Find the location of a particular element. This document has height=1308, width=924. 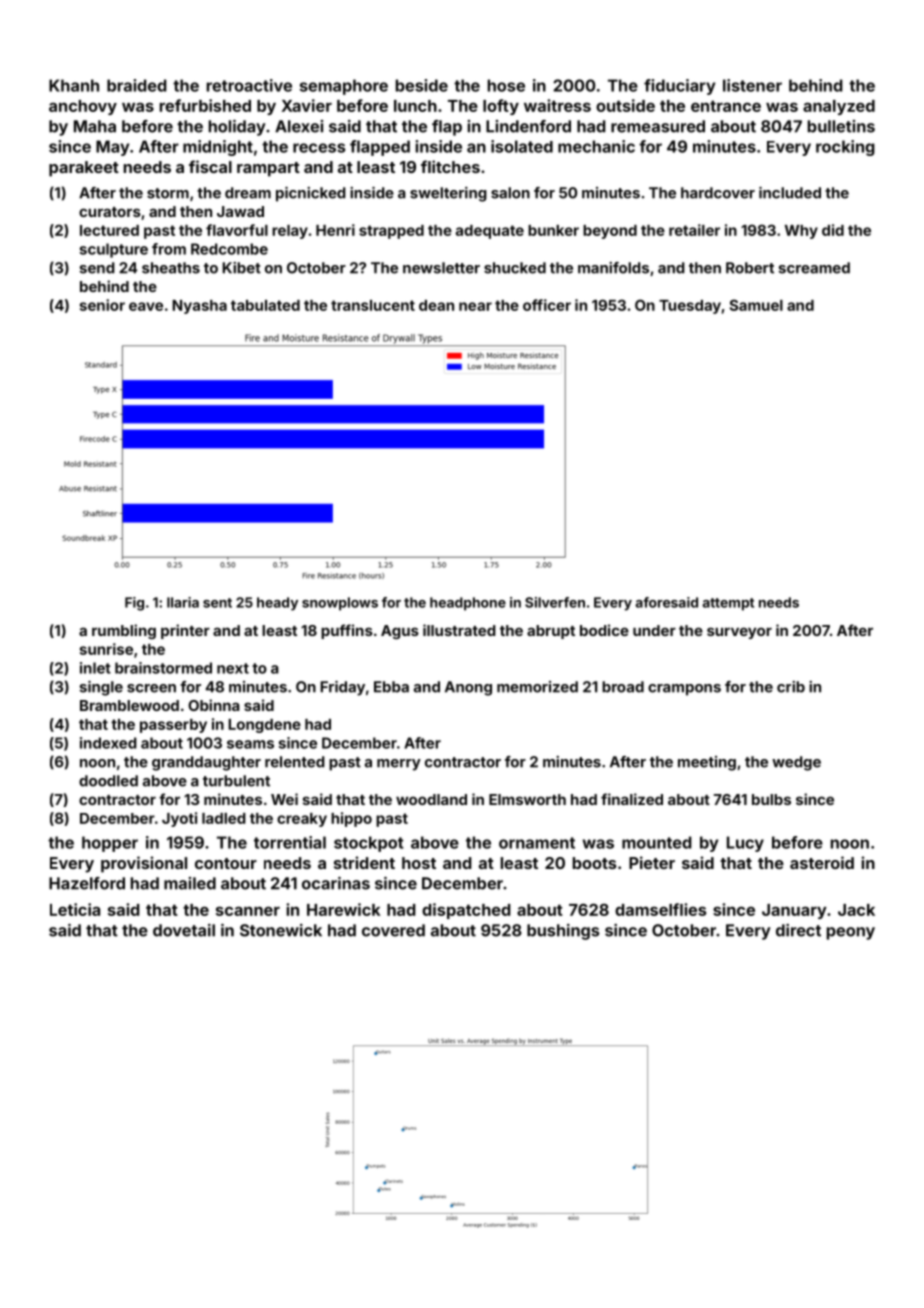

Nyasha is located at coordinates (199, 307).
